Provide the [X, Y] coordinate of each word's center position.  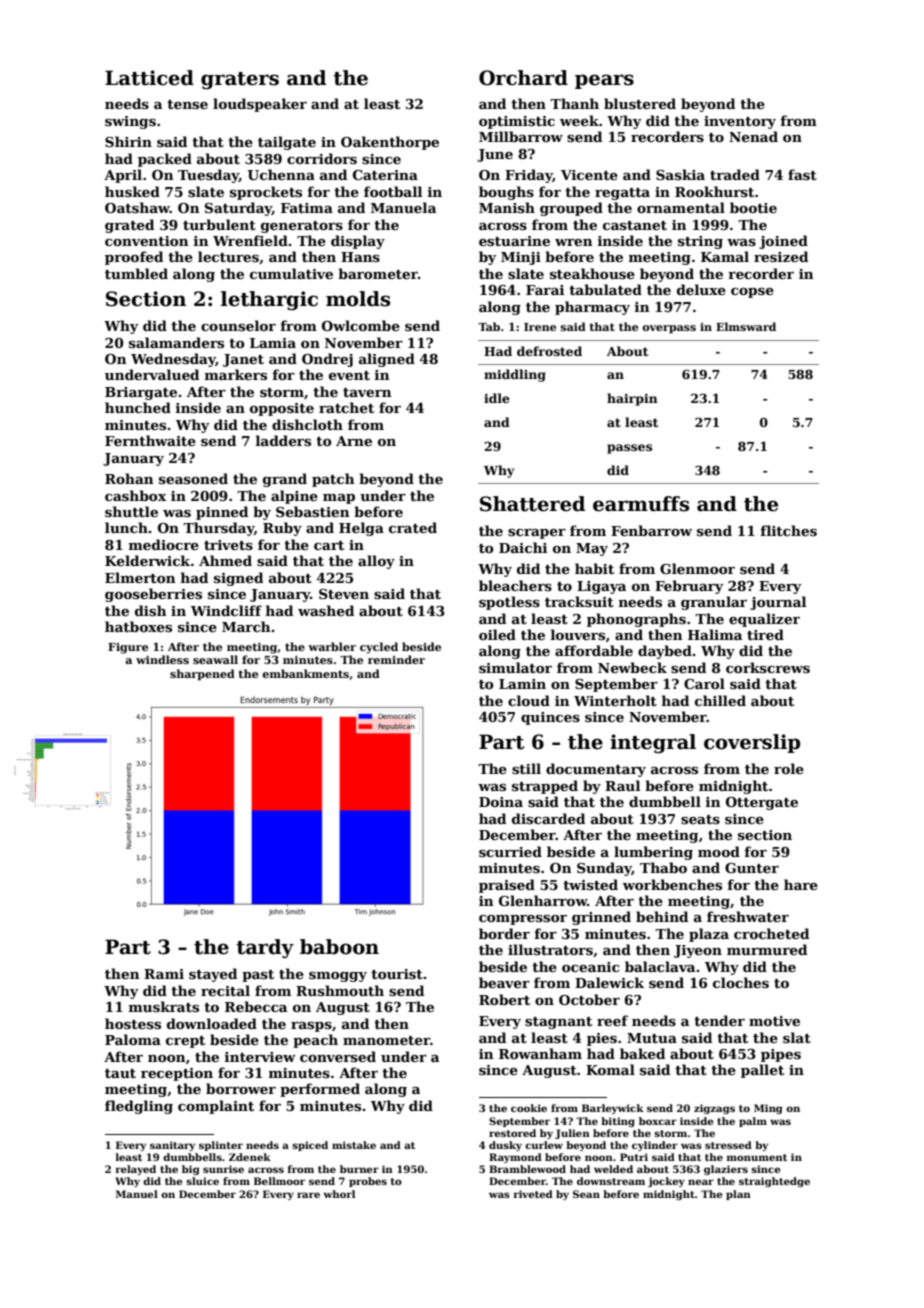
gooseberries [153, 595]
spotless [509, 603]
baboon [339, 947]
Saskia [680, 174]
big [190, 1170]
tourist [397, 974]
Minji [521, 258]
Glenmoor [697, 568]
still [526, 768]
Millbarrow [521, 136]
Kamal [725, 256]
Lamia [273, 343]
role [789, 768]
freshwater [748, 916]
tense [187, 104]
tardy [265, 948]
